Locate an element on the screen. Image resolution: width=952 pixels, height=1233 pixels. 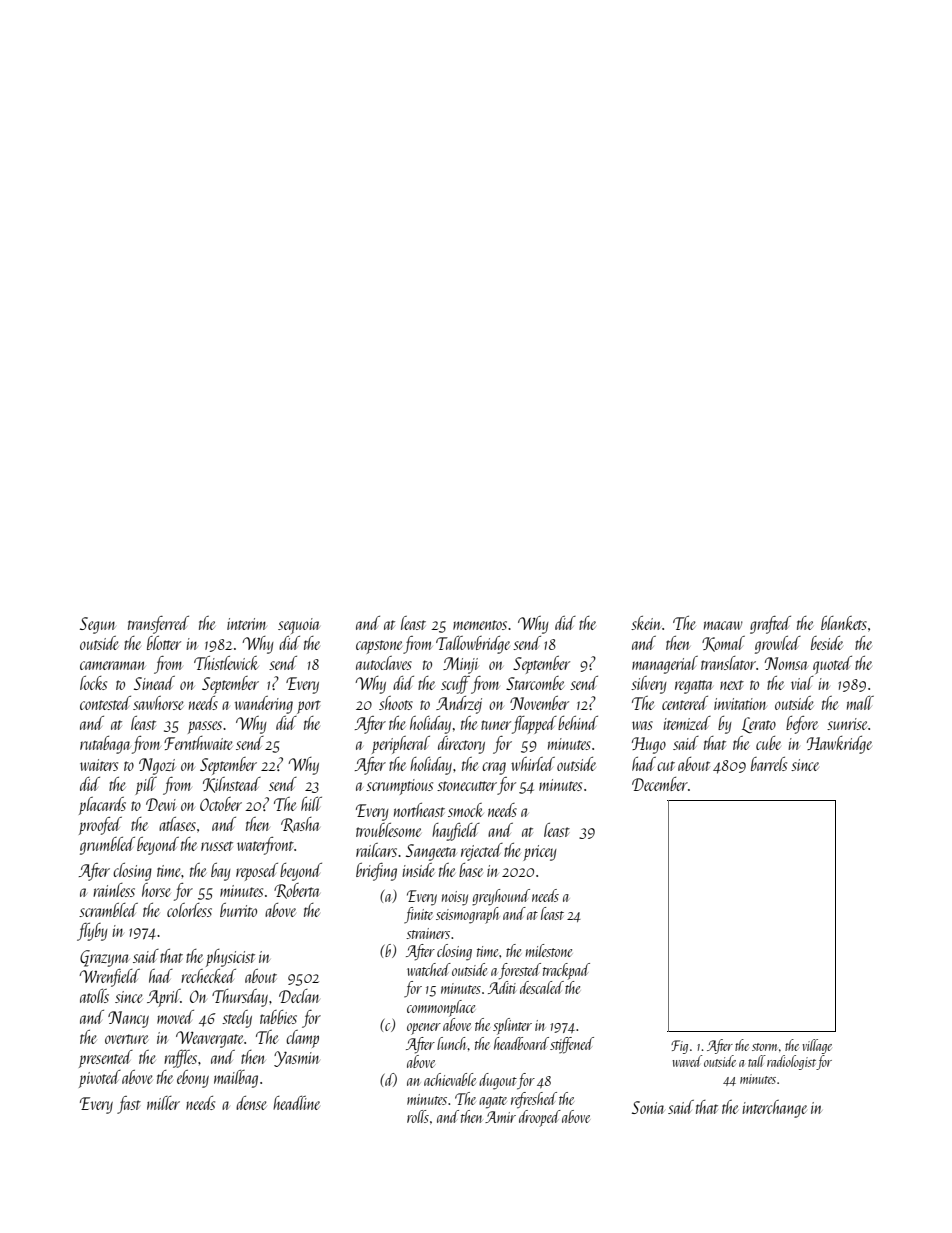
itemized is located at coordinates (687, 723).
